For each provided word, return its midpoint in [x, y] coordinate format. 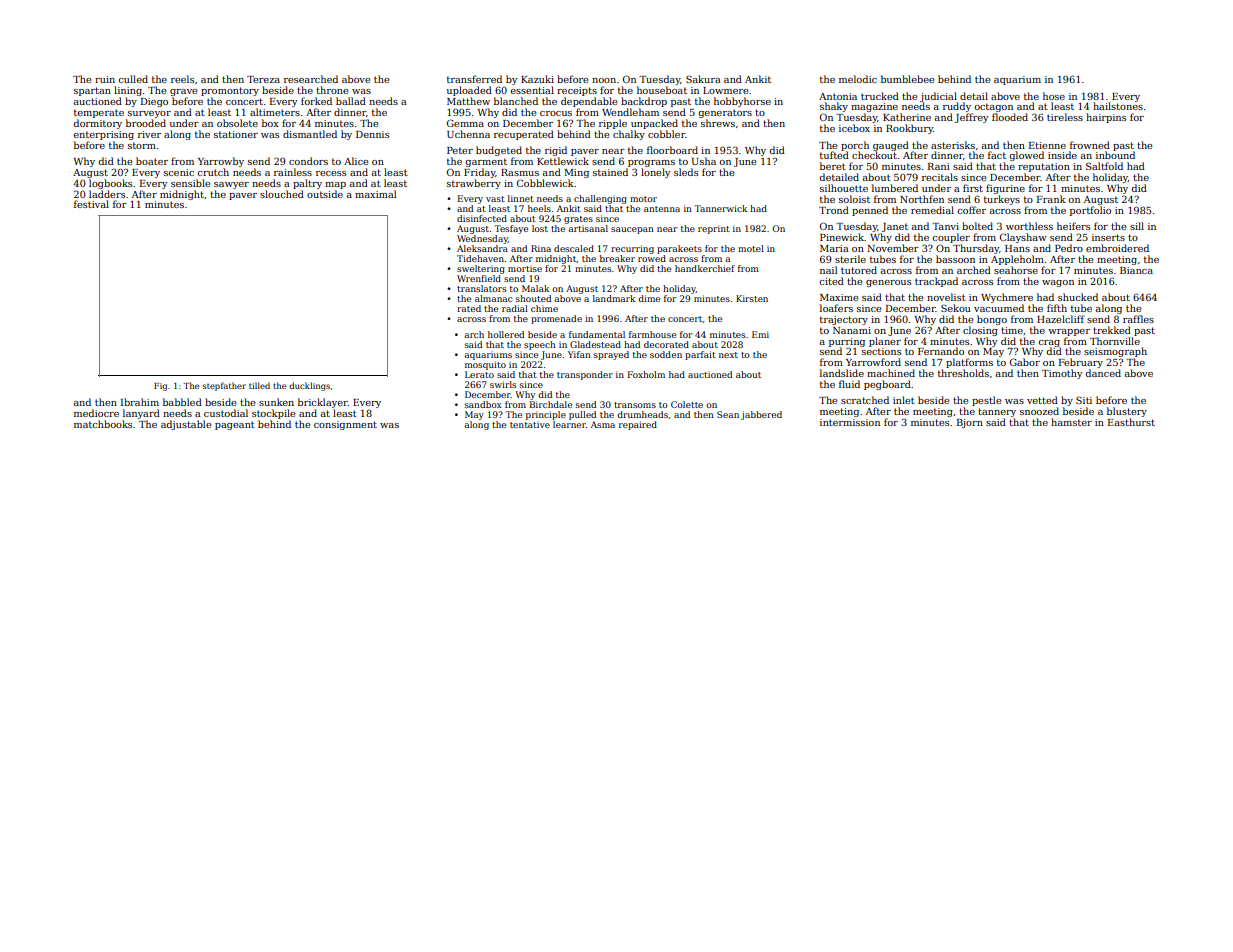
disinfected [482, 218]
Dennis [372, 134]
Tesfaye [511, 229]
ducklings [309, 386]
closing [980, 331]
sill [1137, 226]
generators [725, 113]
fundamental [597, 334]
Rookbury [909, 129]
